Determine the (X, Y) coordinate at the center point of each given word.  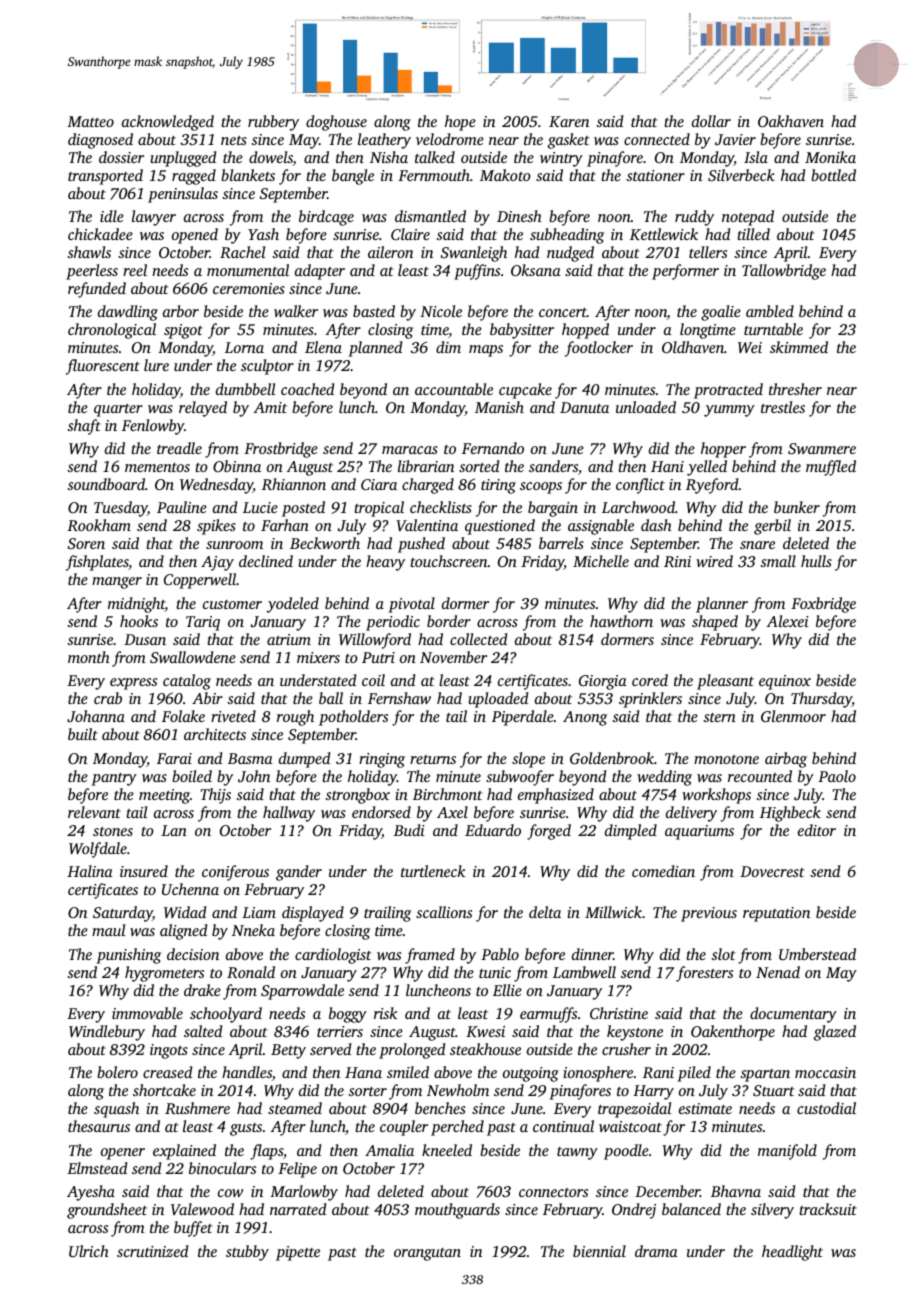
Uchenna (190, 889)
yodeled (293, 605)
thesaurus (99, 1126)
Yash (263, 234)
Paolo (837, 776)
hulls (816, 561)
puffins (477, 272)
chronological (112, 331)
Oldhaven (693, 347)
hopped (585, 331)
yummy (729, 411)
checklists (441, 507)
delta (545, 912)
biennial (599, 1251)
